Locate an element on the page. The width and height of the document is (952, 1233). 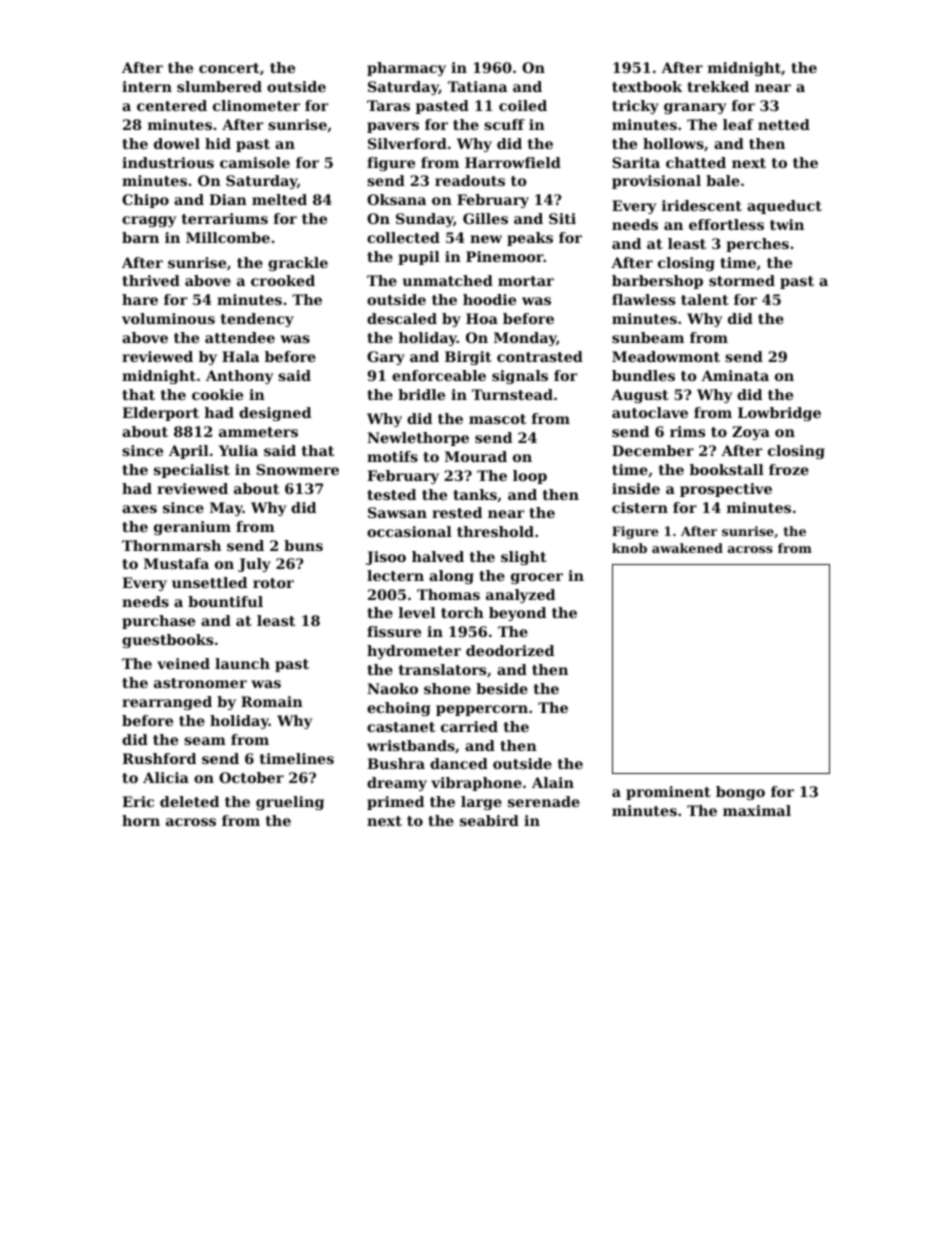
thrived is located at coordinates (151, 280).
